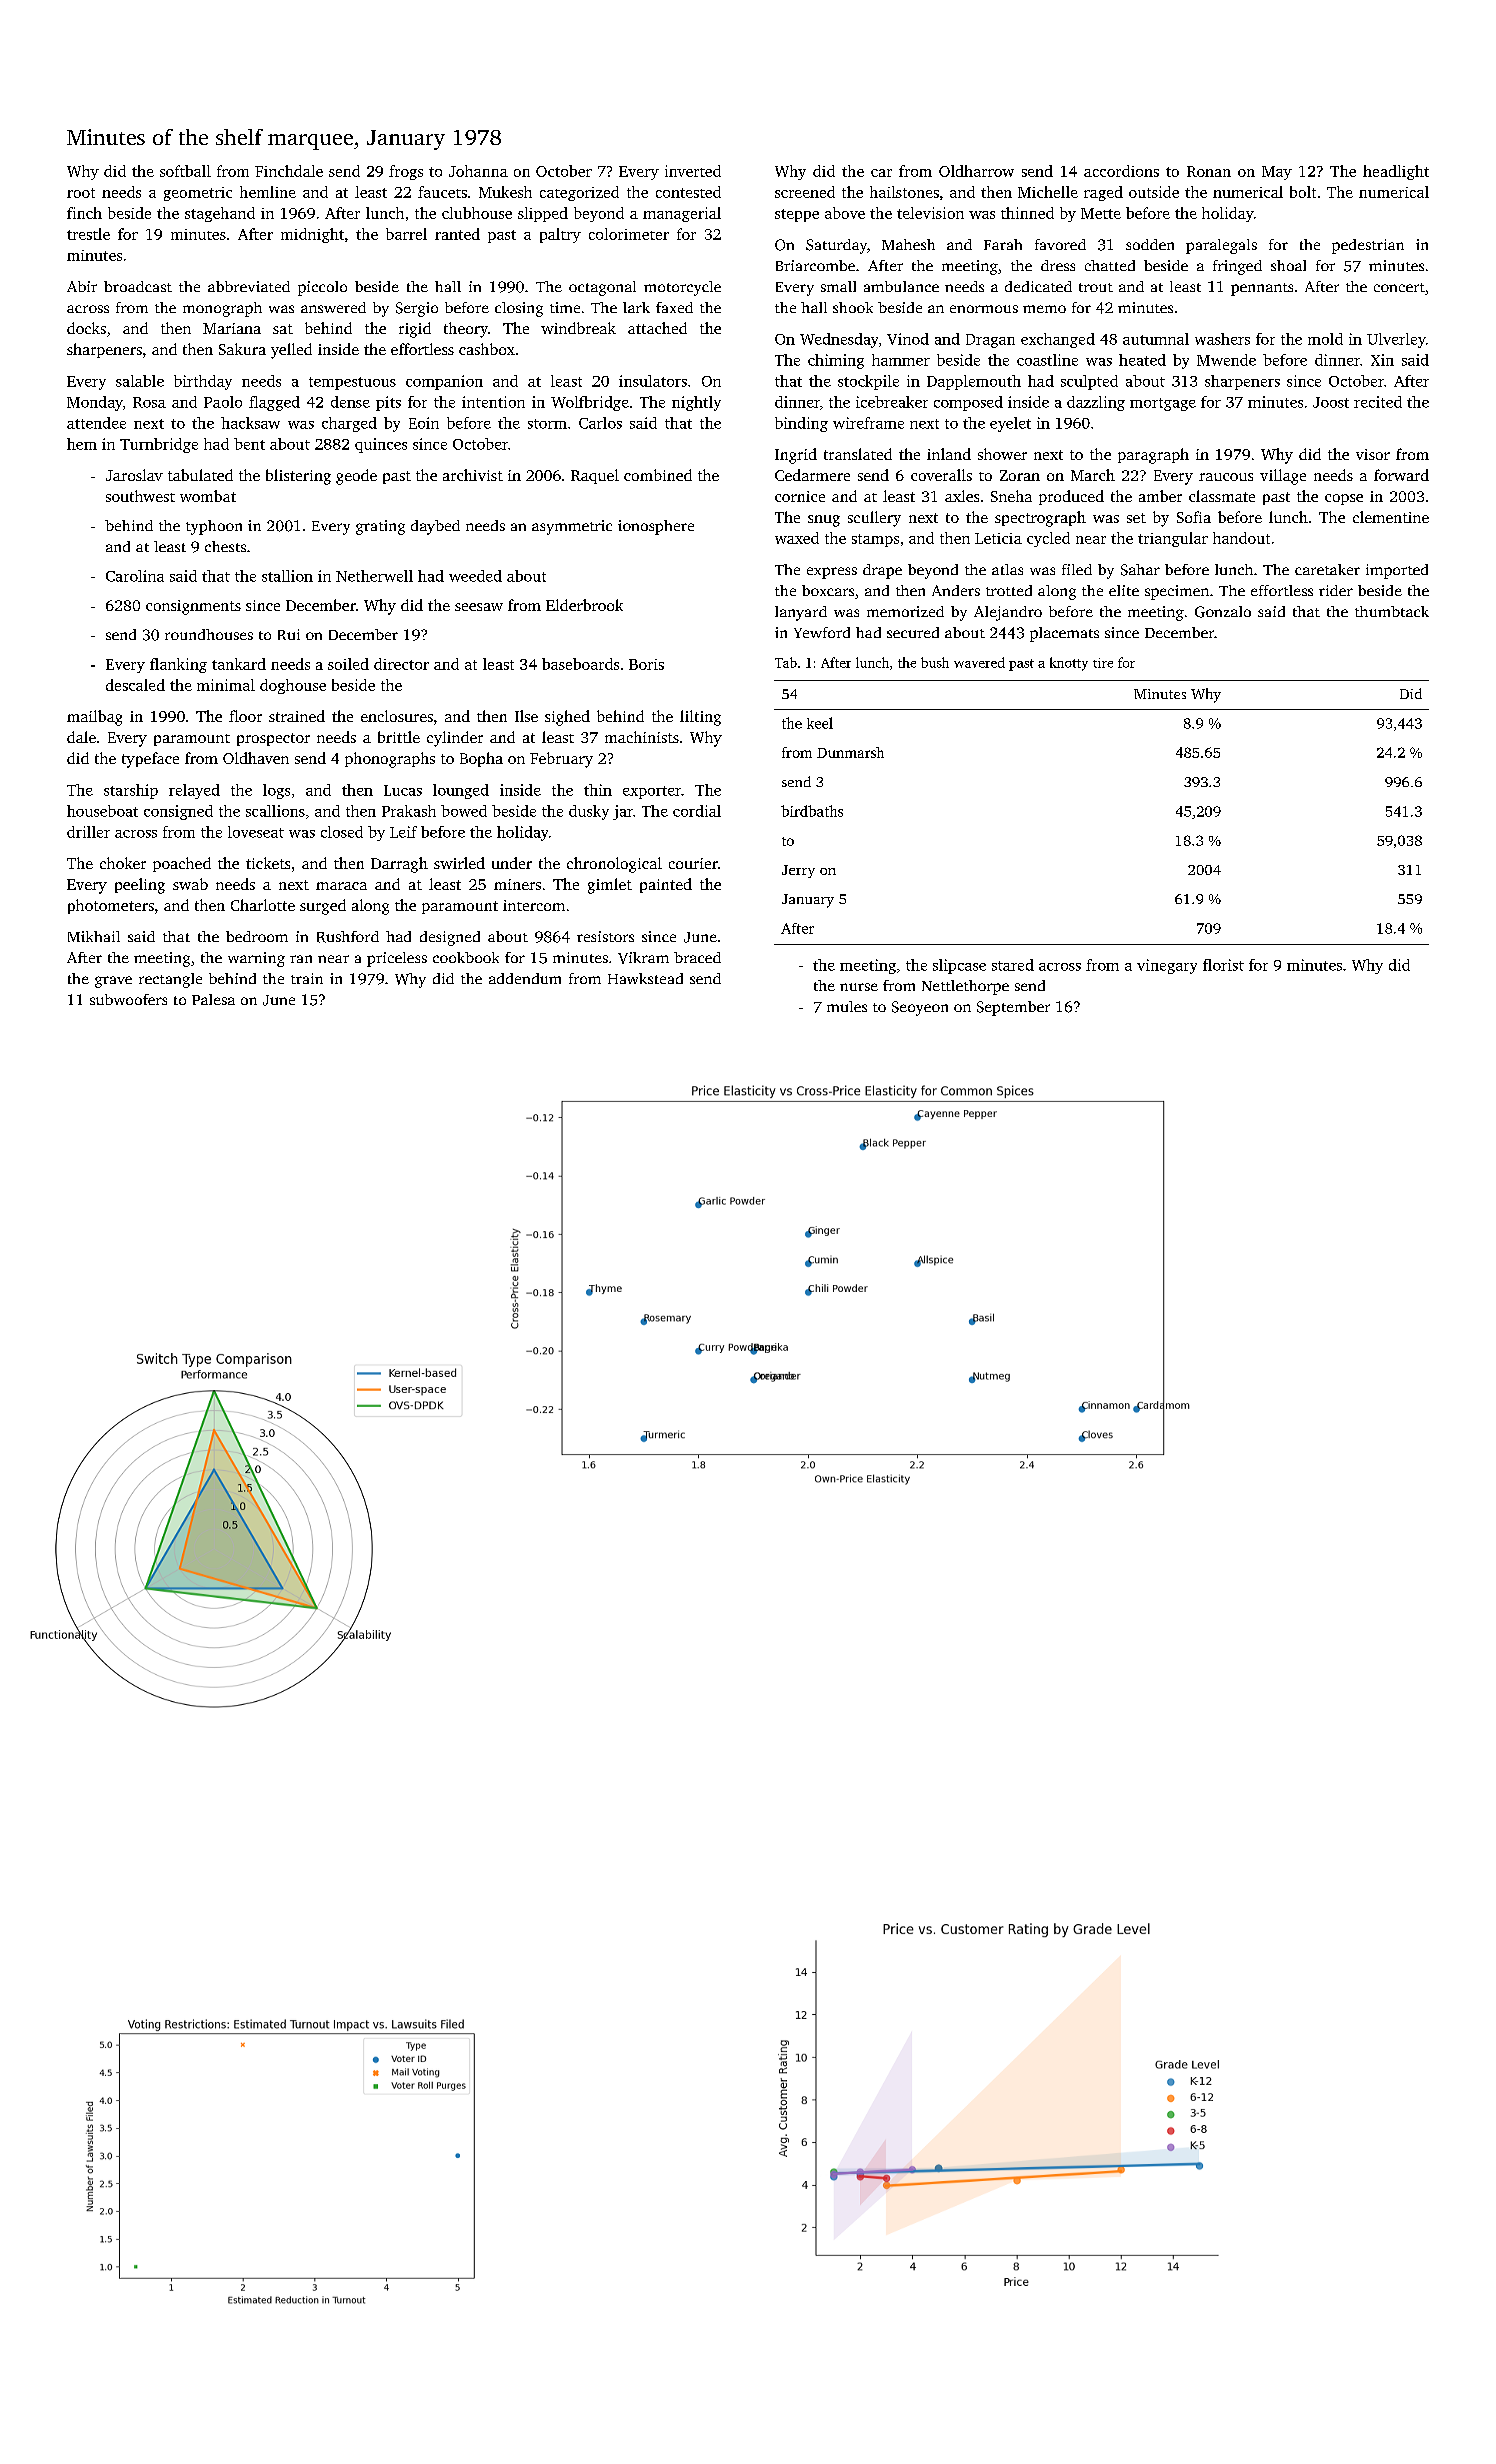 Image resolution: width=1496 pixels, height=2464 pixels. Describe the element at coordinates (658, 475) in the page. I see `combined` at that location.
